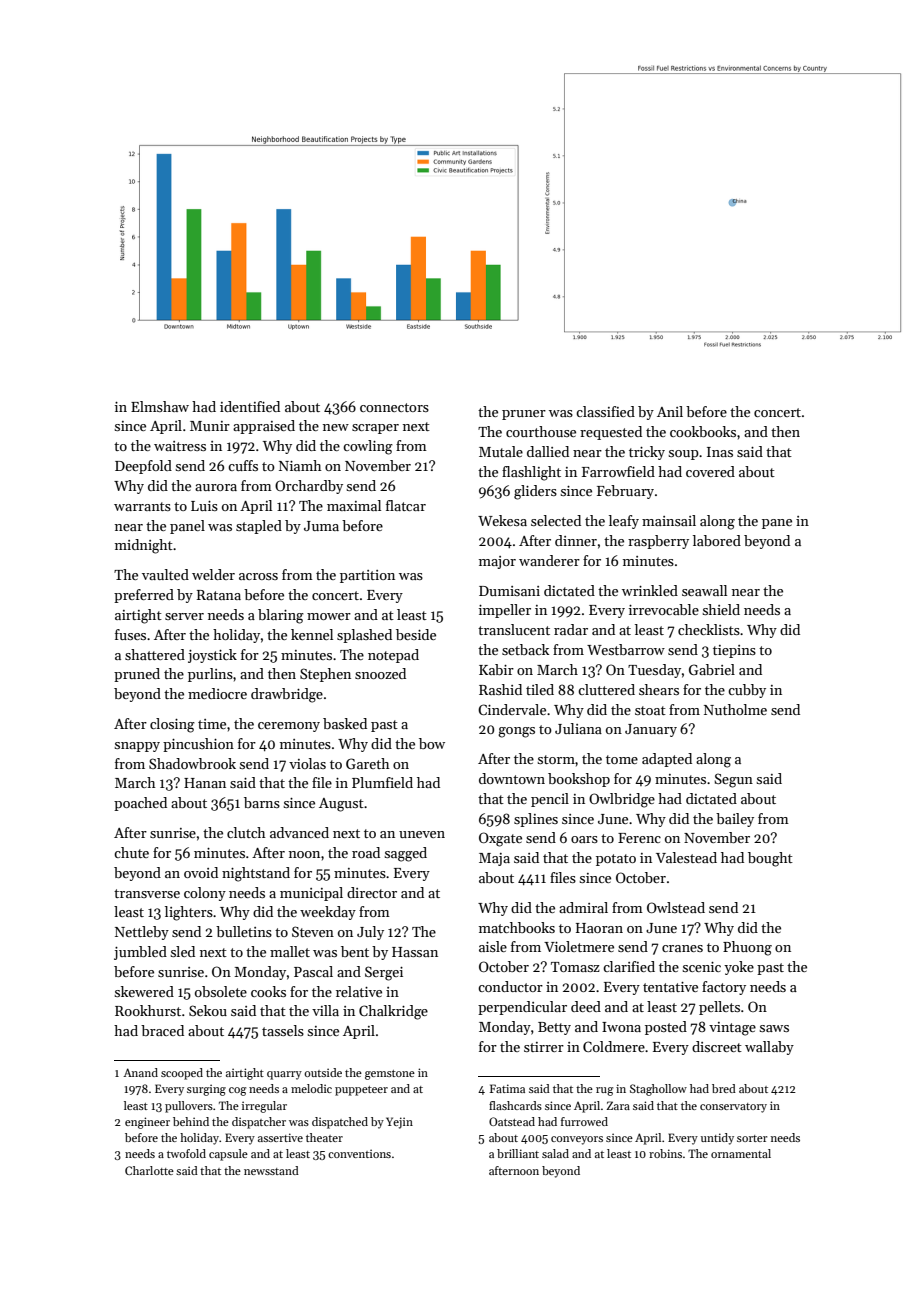 Image resolution: width=924 pixels, height=1314 pixels. Describe the element at coordinates (228, 1155) in the screenshot. I see `capsule` at that location.
